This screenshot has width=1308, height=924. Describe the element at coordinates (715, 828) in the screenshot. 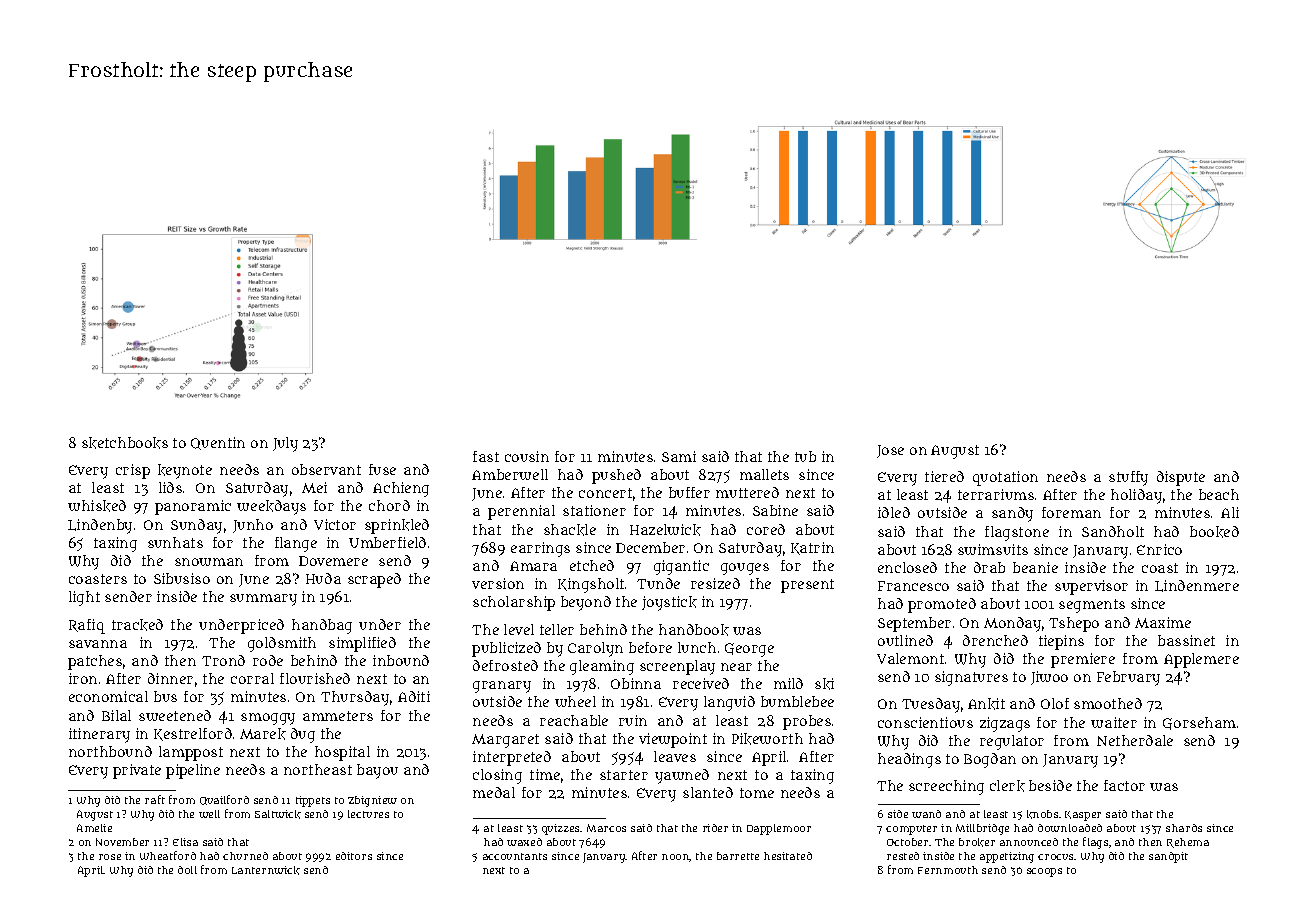

I see `rider` at that location.
